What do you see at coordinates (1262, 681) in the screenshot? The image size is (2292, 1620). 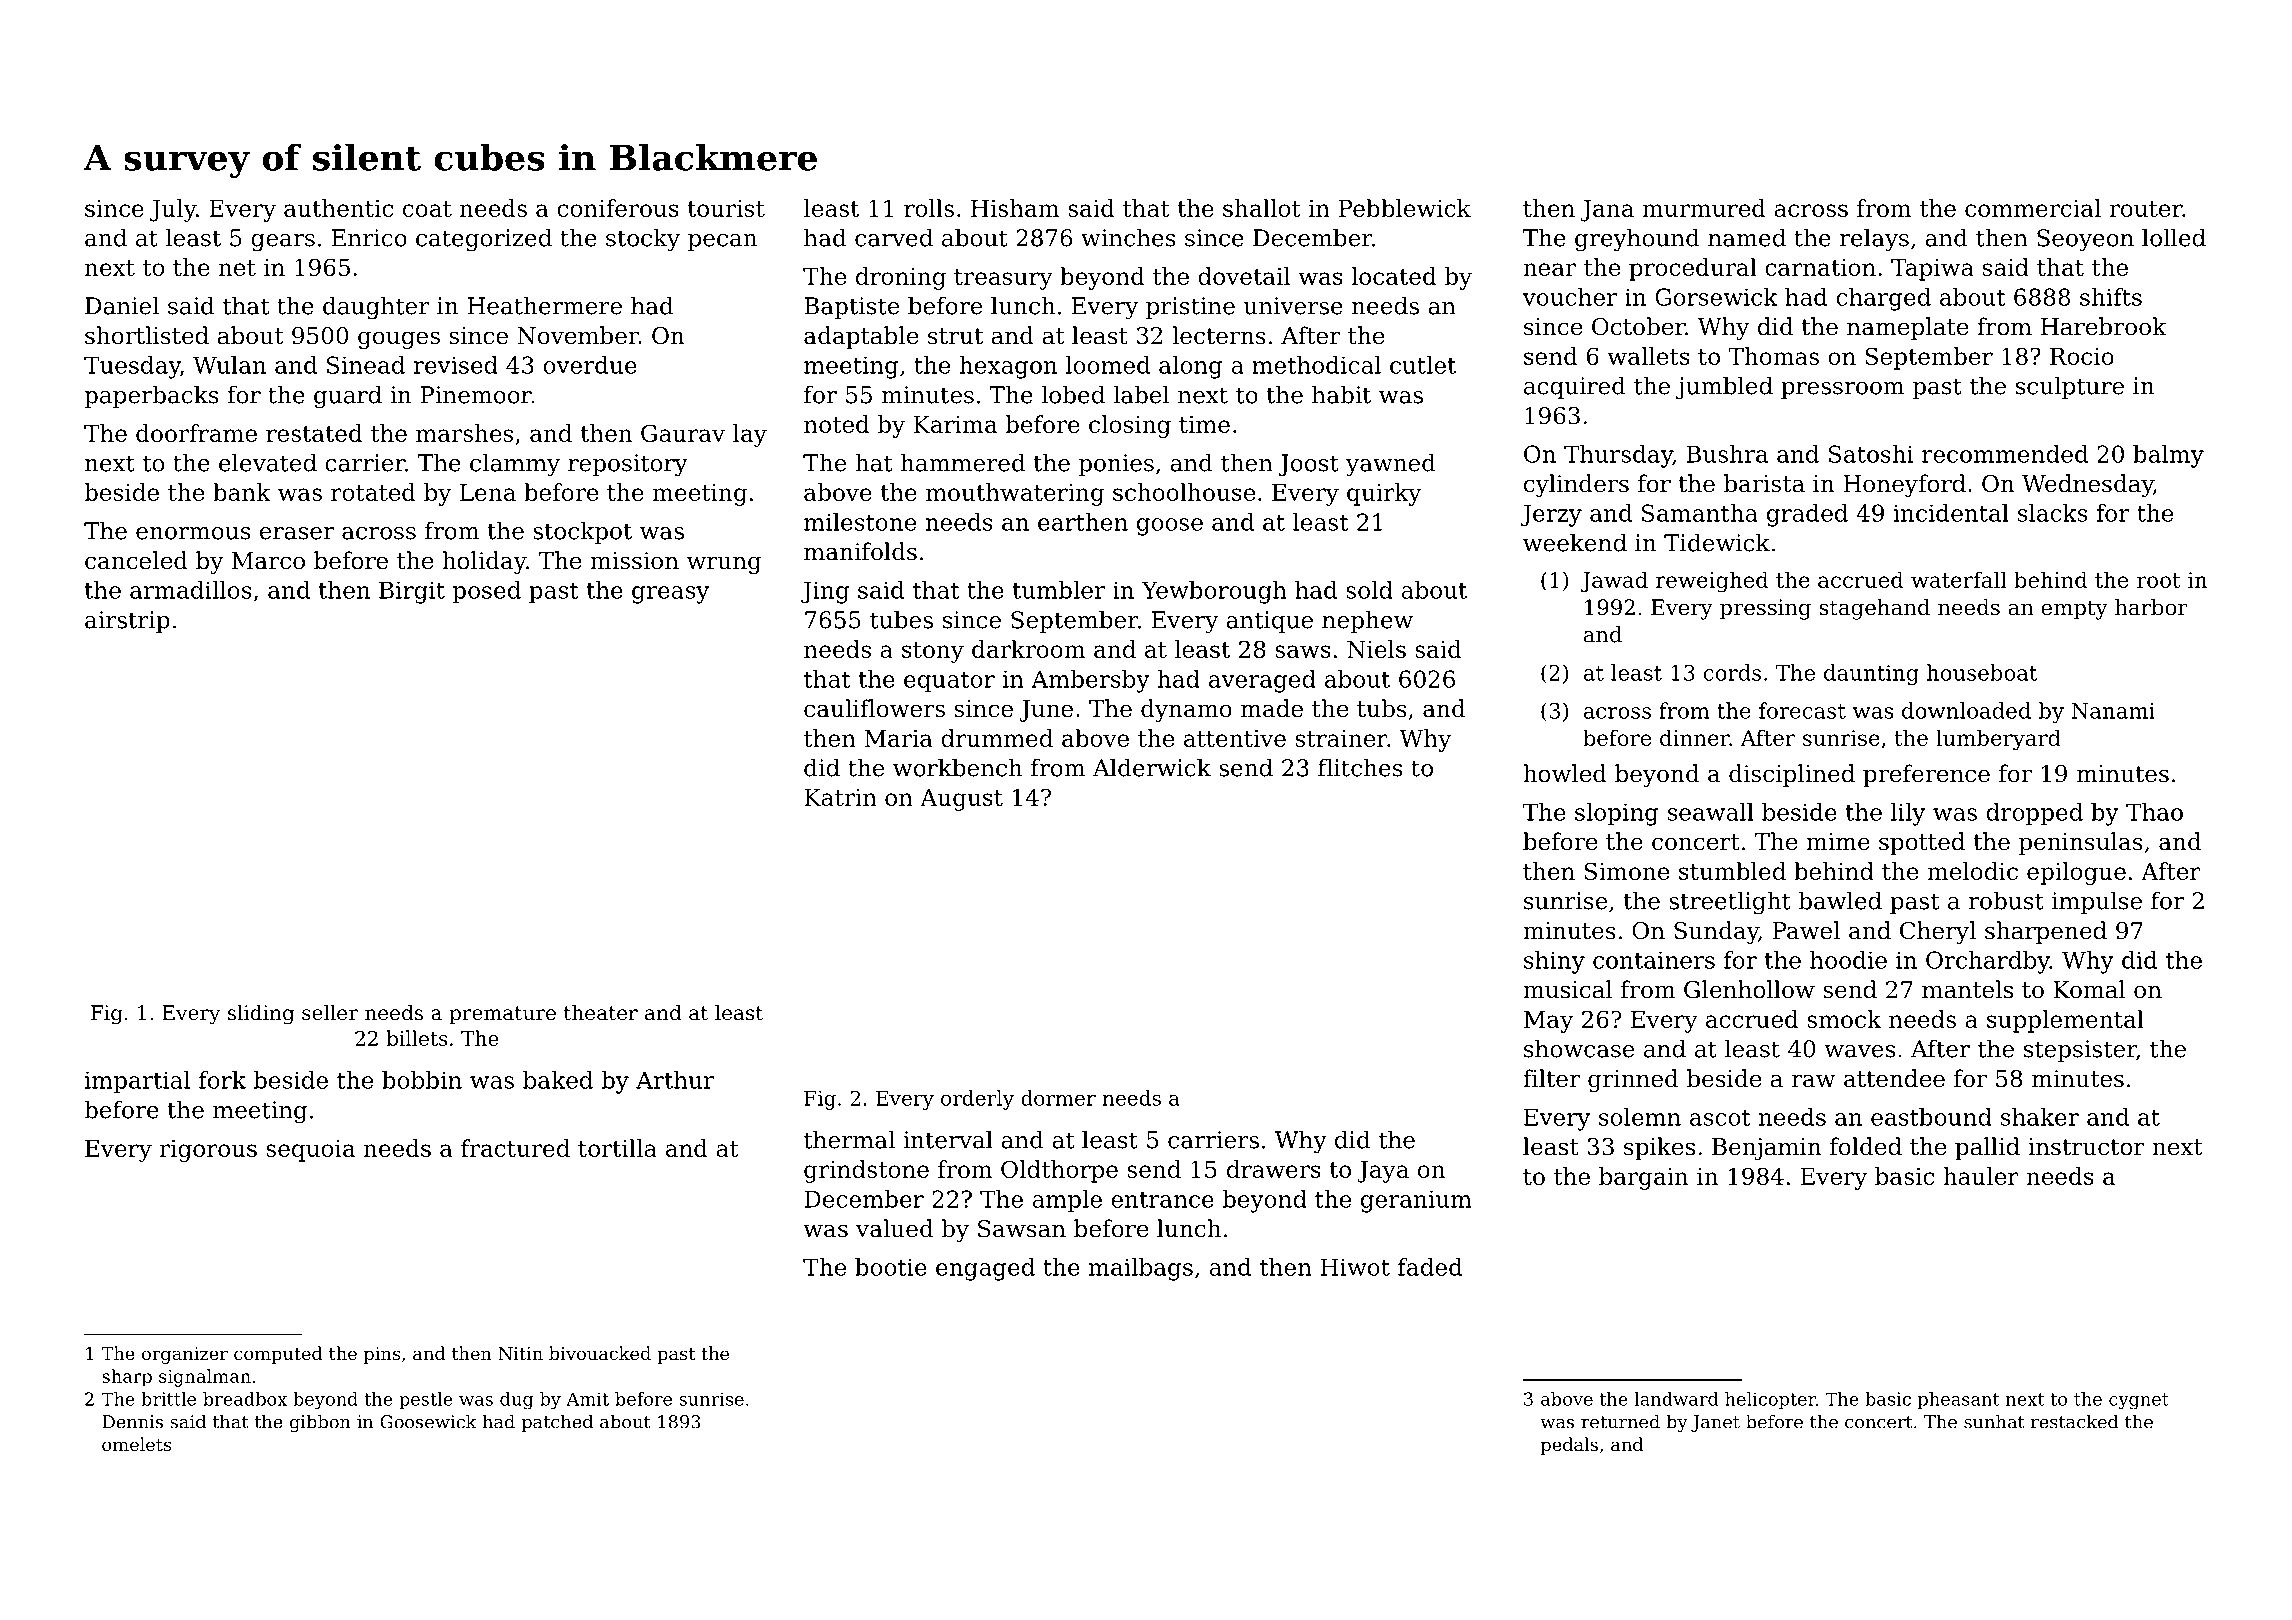 I see `averaged` at bounding box center [1262, 681].
